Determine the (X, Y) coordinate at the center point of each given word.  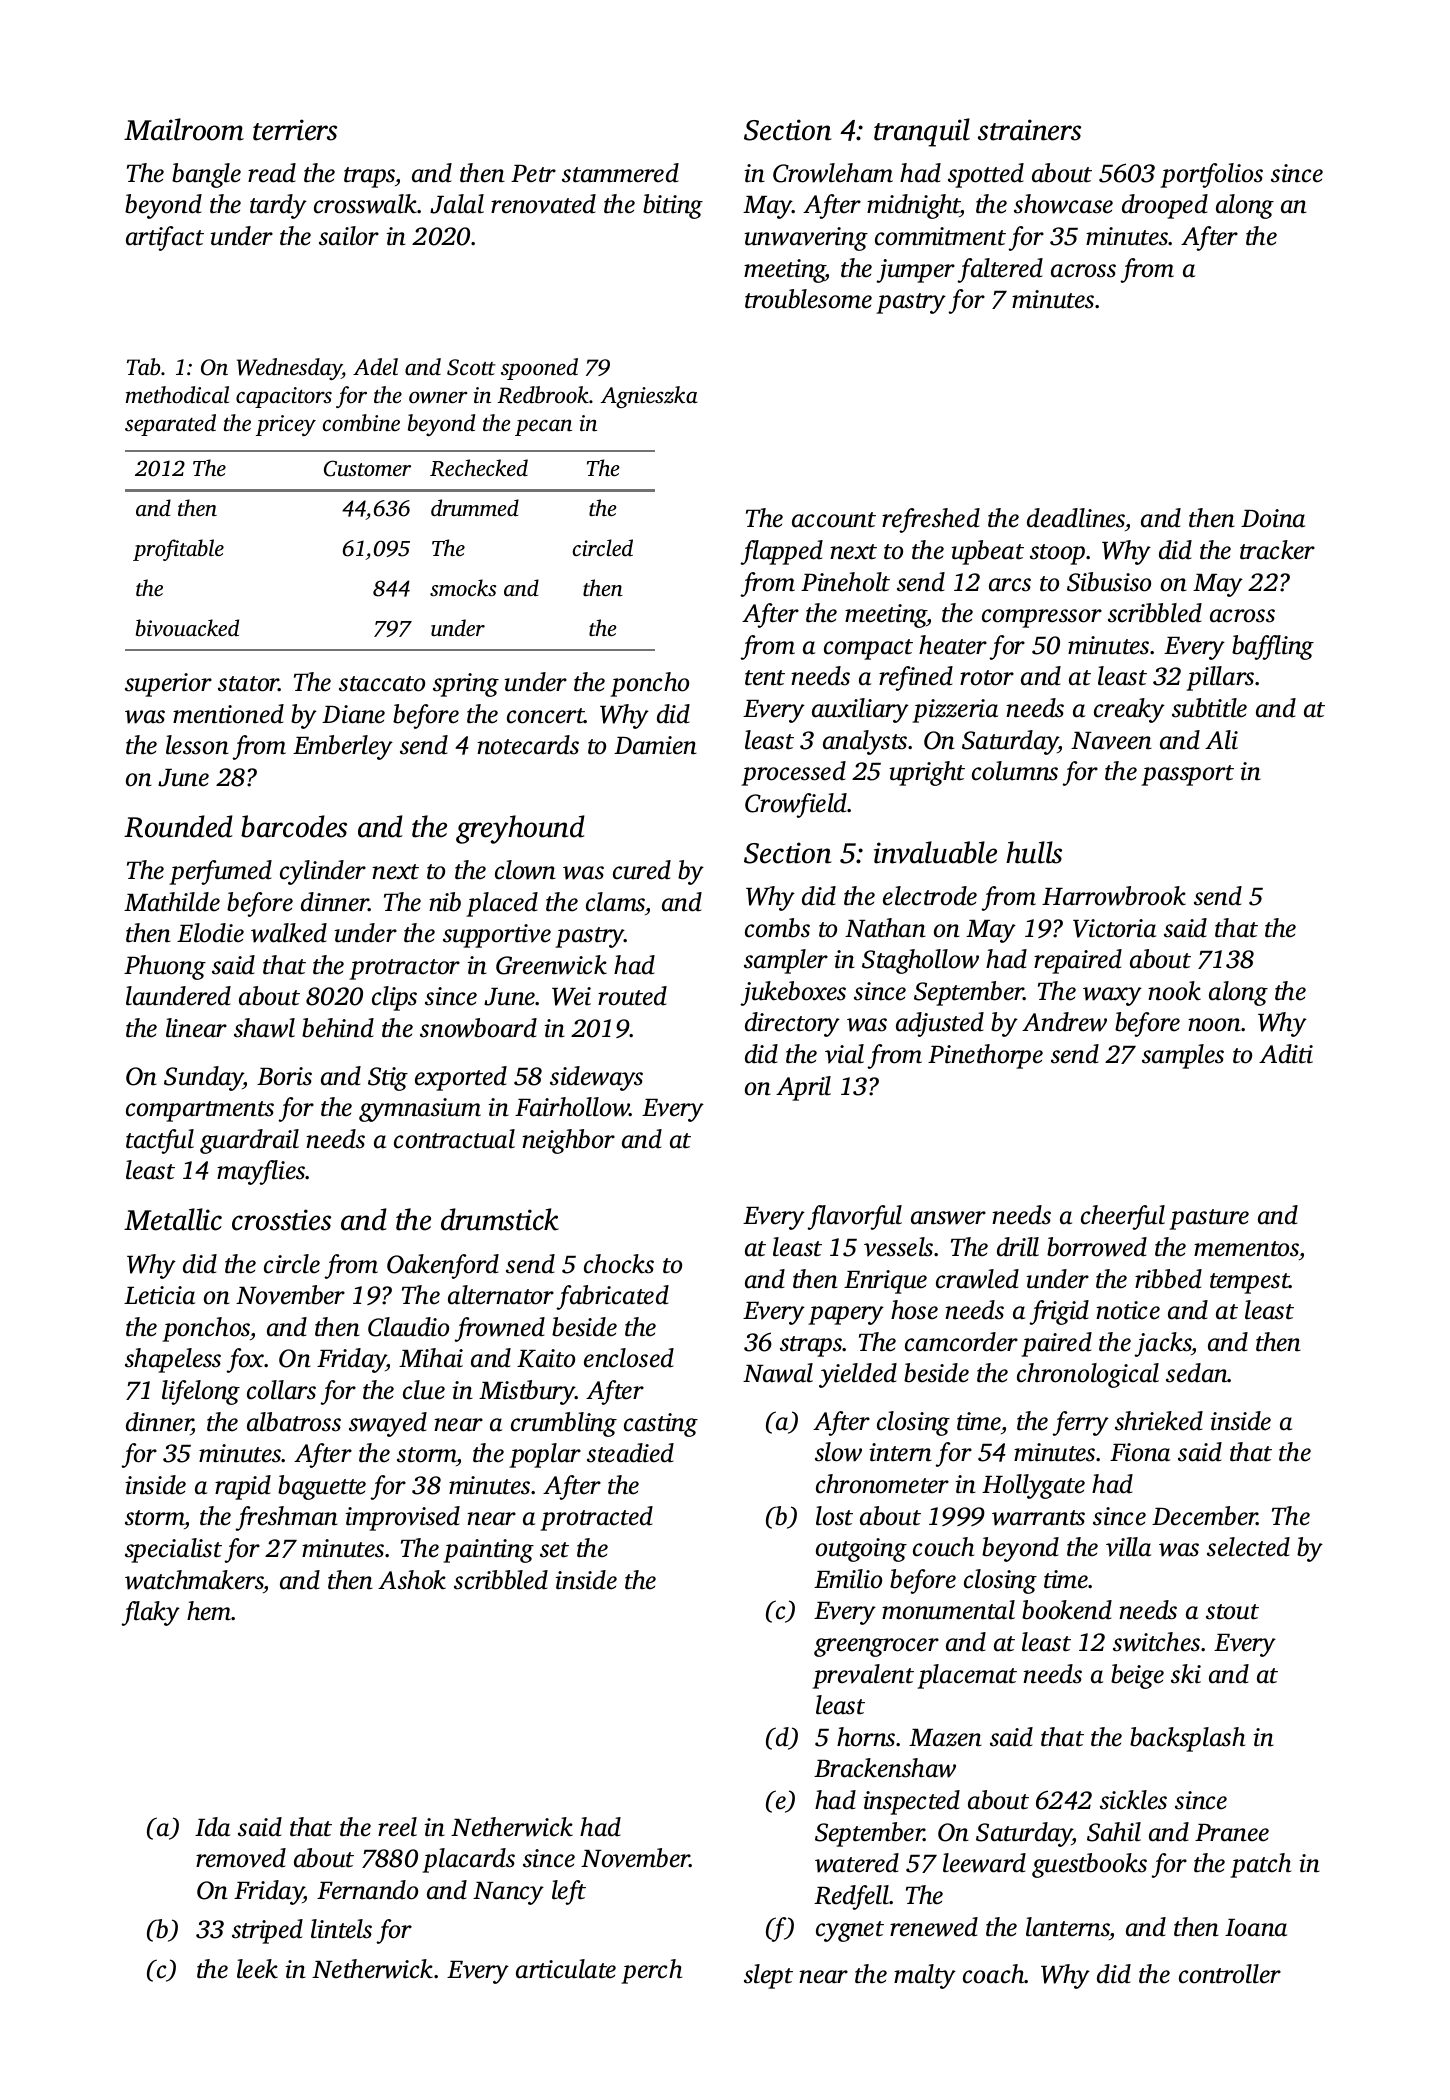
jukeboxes (793, 993)
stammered (620, 173)
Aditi (1286, 1054)
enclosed (629, 1358)
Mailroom (184, 129)
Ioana (1256, 1928)
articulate (566, 1969)
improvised (402, 1518)
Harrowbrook (1114, 896)
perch (651, 1971)
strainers (1029, 130)
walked (289, 933)
